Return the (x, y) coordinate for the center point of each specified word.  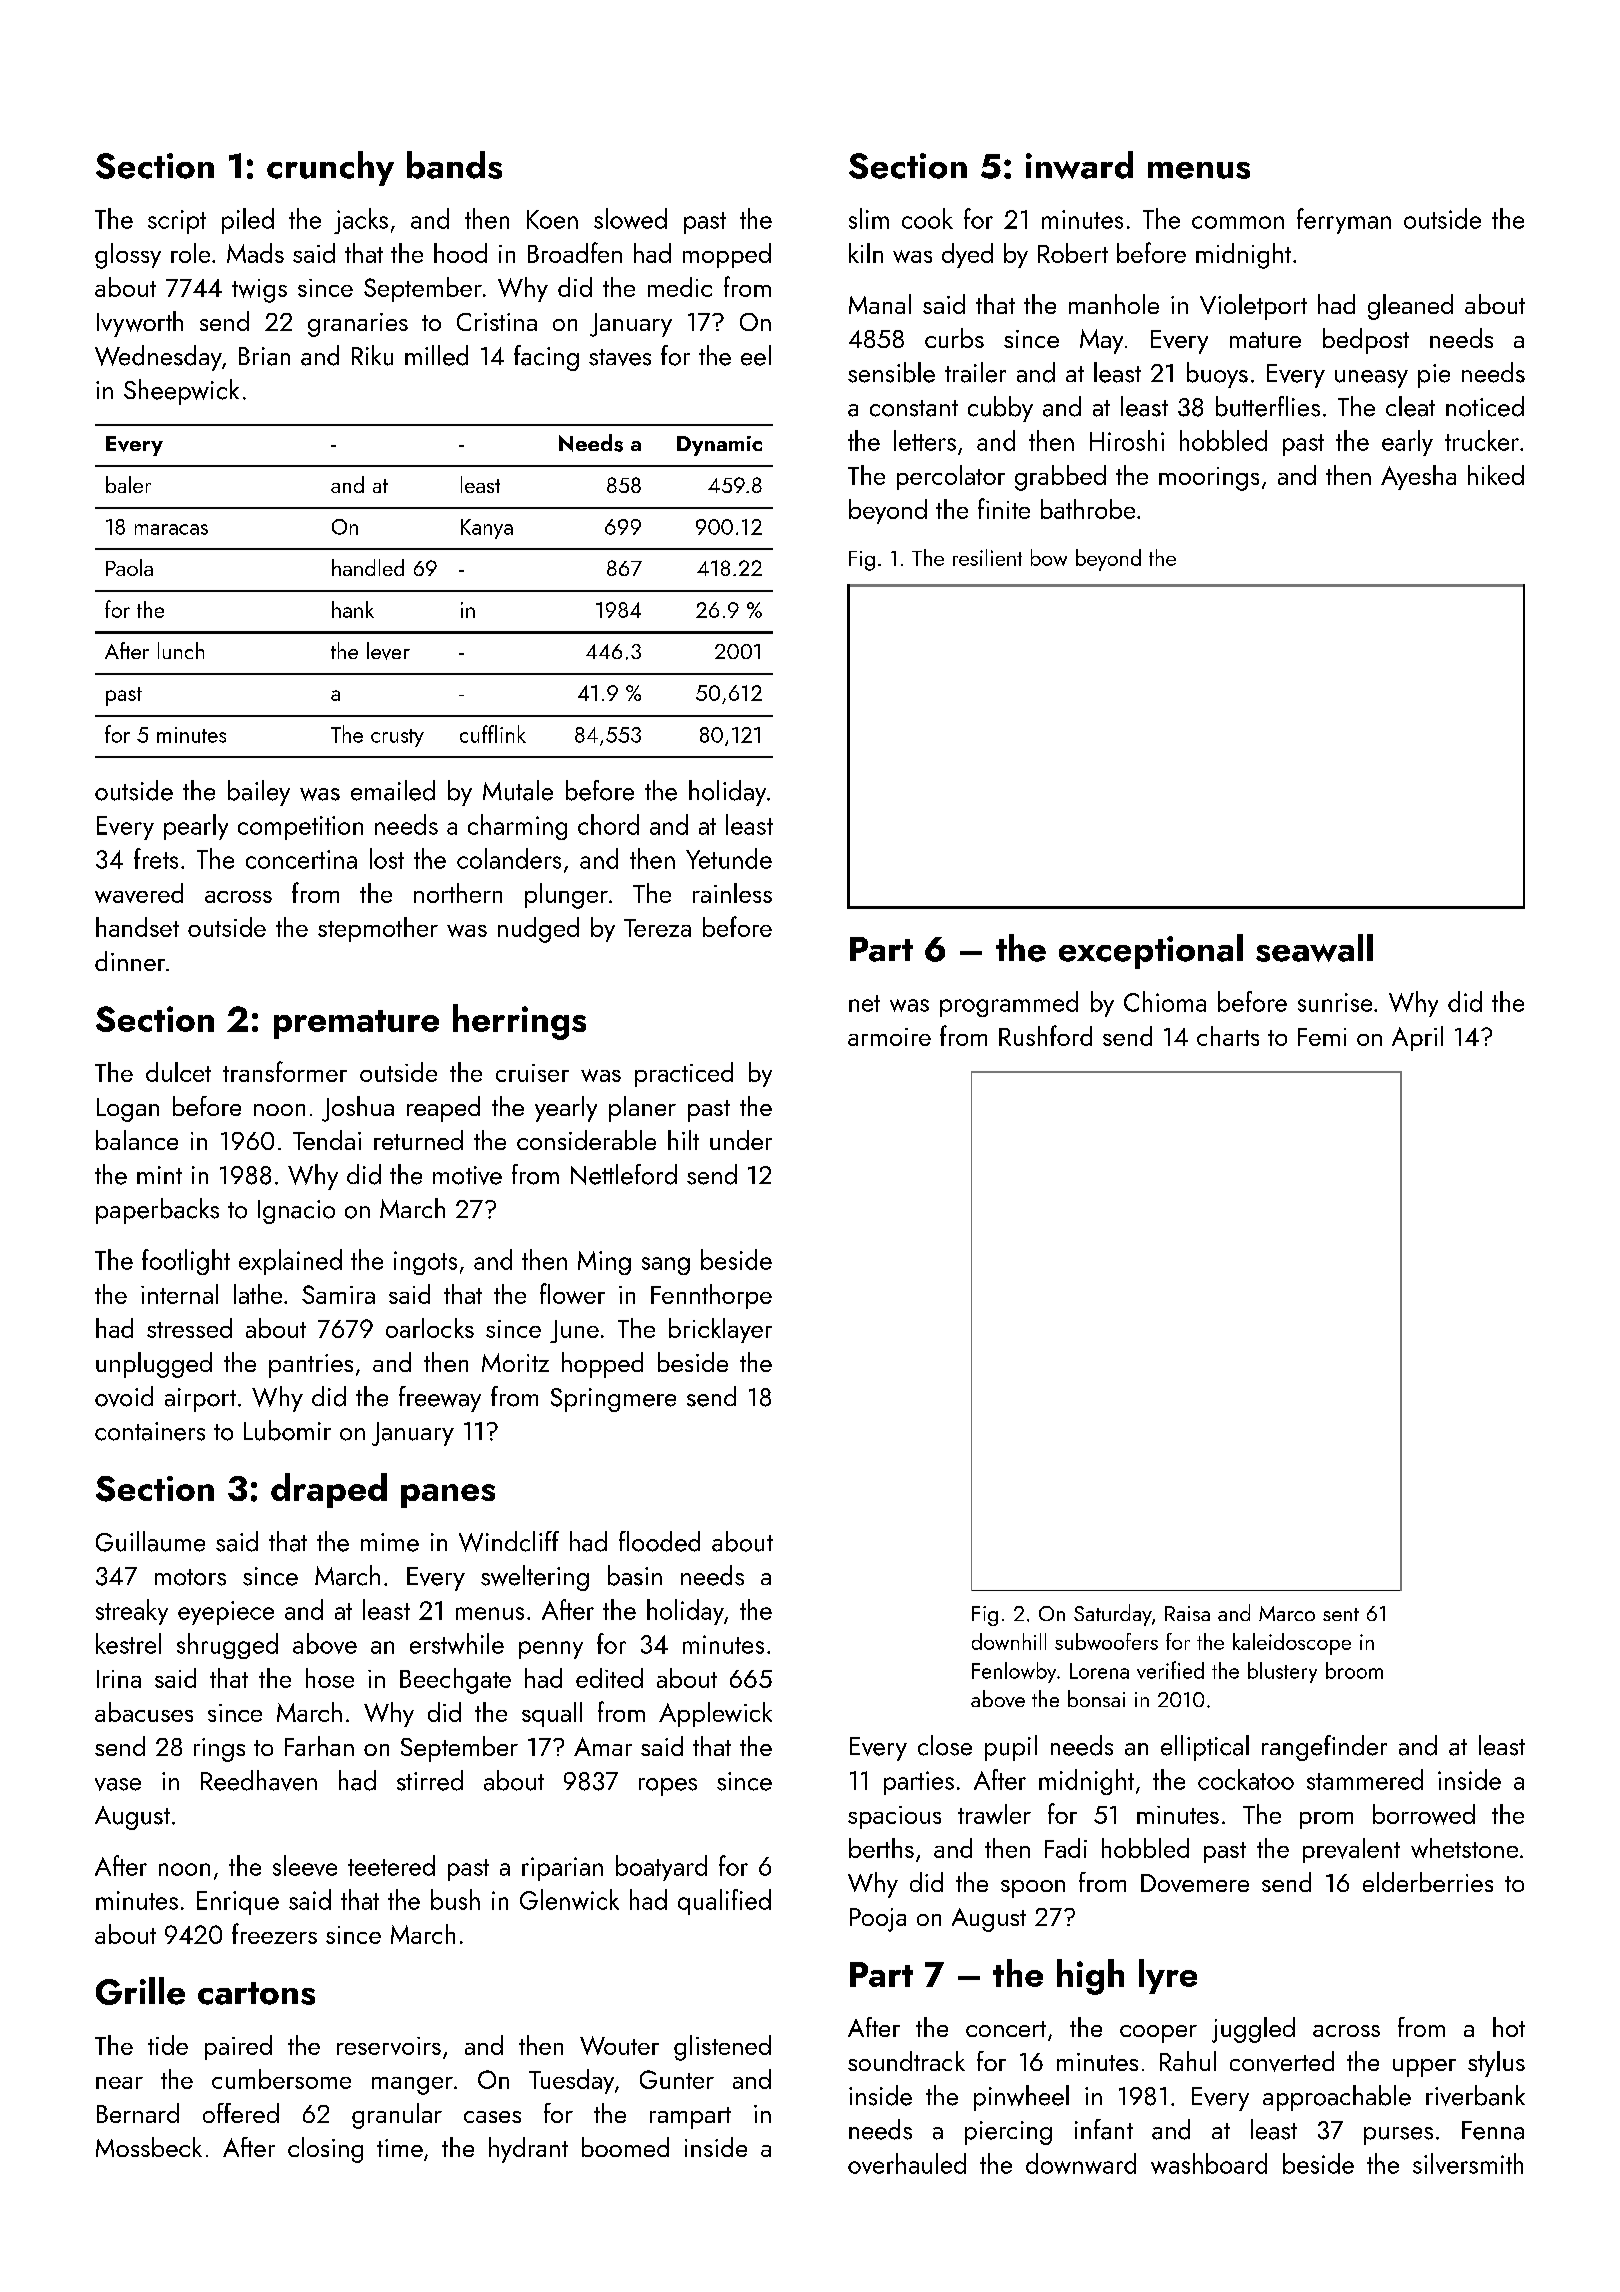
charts (1228, 1036)
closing (325, 2150)
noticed (1485, 406)
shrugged (227, 1646)
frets (156, 858)
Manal (880, 304)
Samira (338, 1294)
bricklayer (720, 1330)
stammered (1365, 1779)
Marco (1287, 1613)
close (945, 1745)
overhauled (907, 2163)
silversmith (1468, 2163)
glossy (128, 256)
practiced (684, 1074)
